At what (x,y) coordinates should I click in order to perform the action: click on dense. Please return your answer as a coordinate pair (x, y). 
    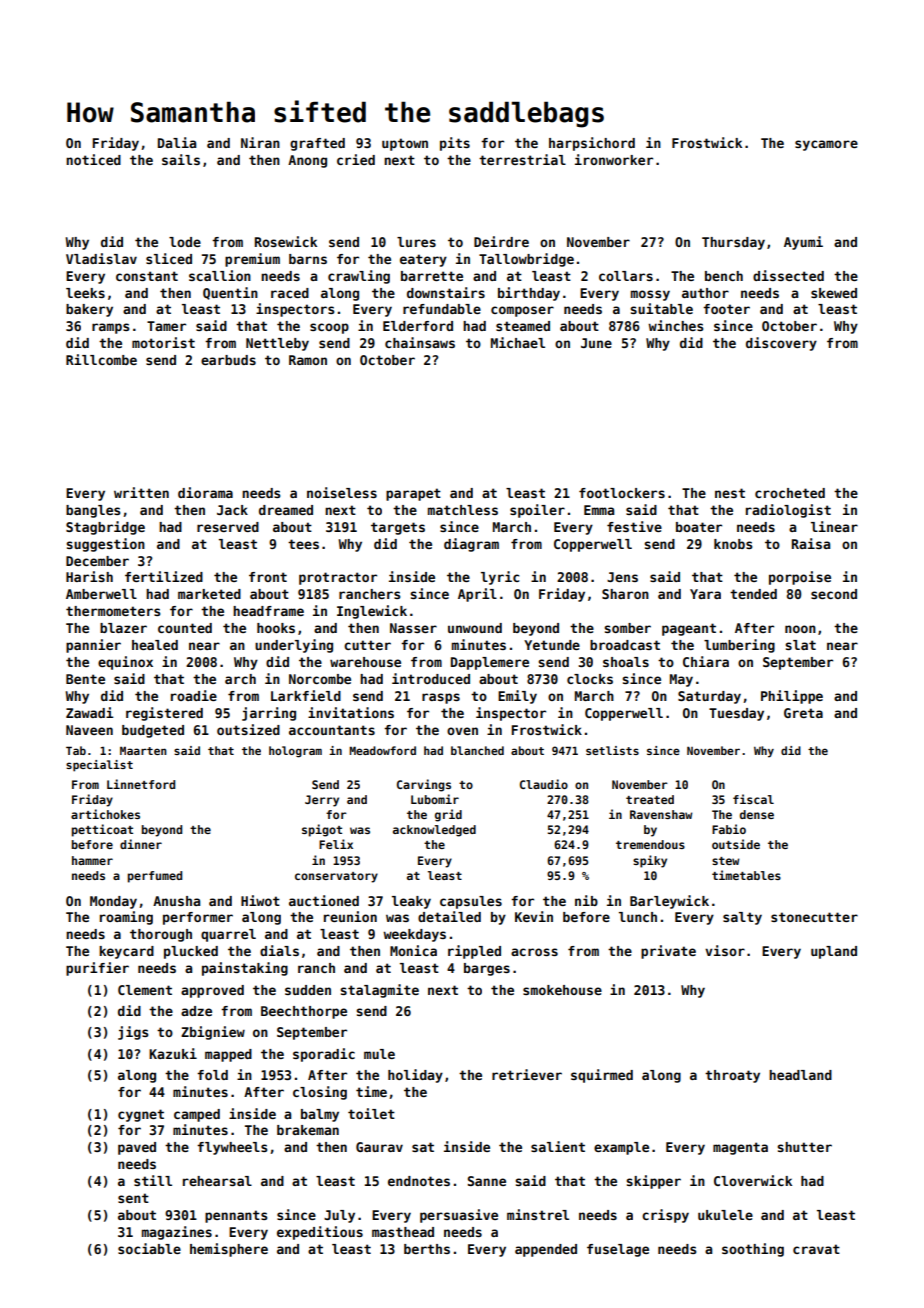
    Looking at the image, I should click on (757, 814).
